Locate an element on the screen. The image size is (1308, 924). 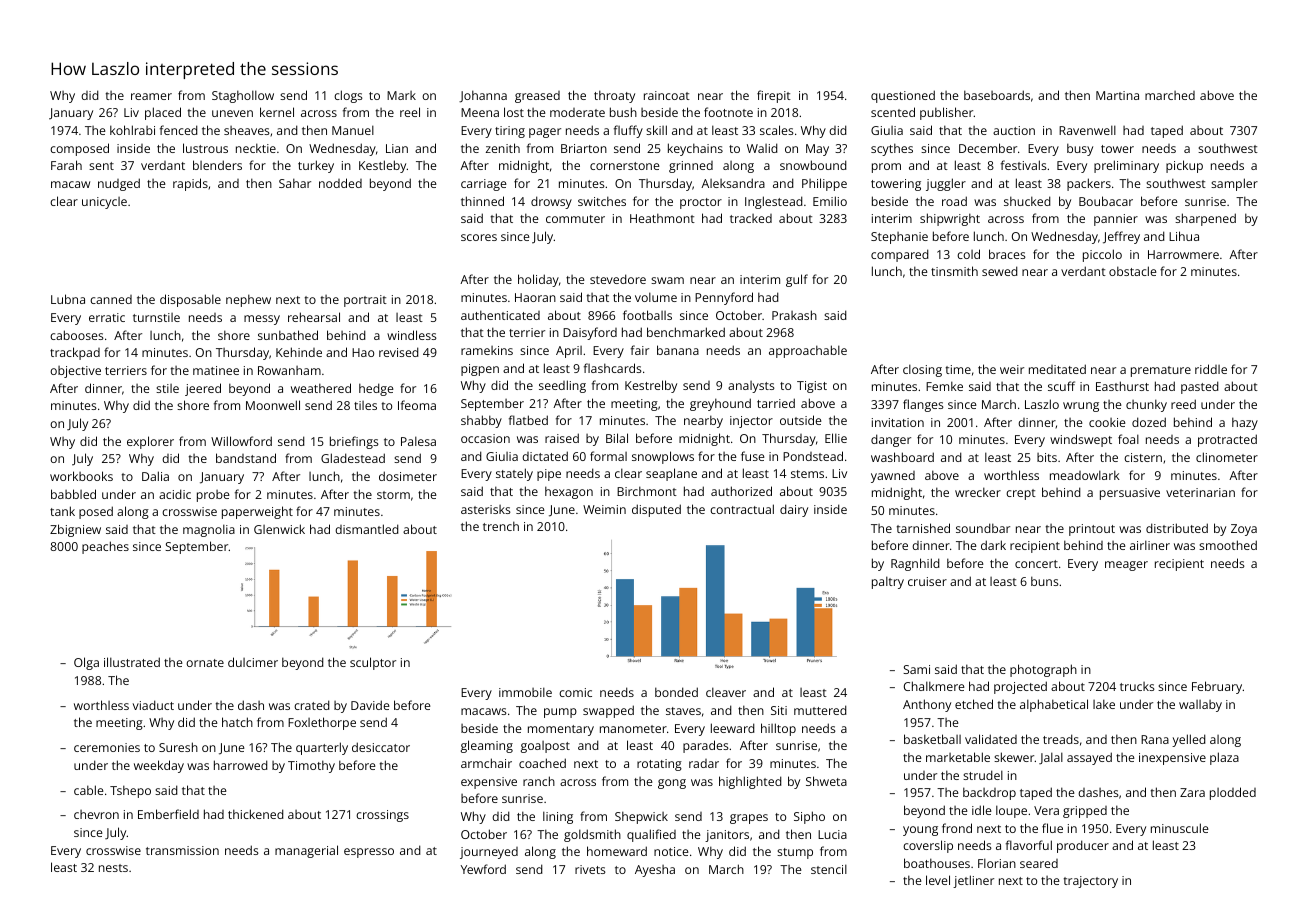
stencil is located at coordinates (829, 869).
